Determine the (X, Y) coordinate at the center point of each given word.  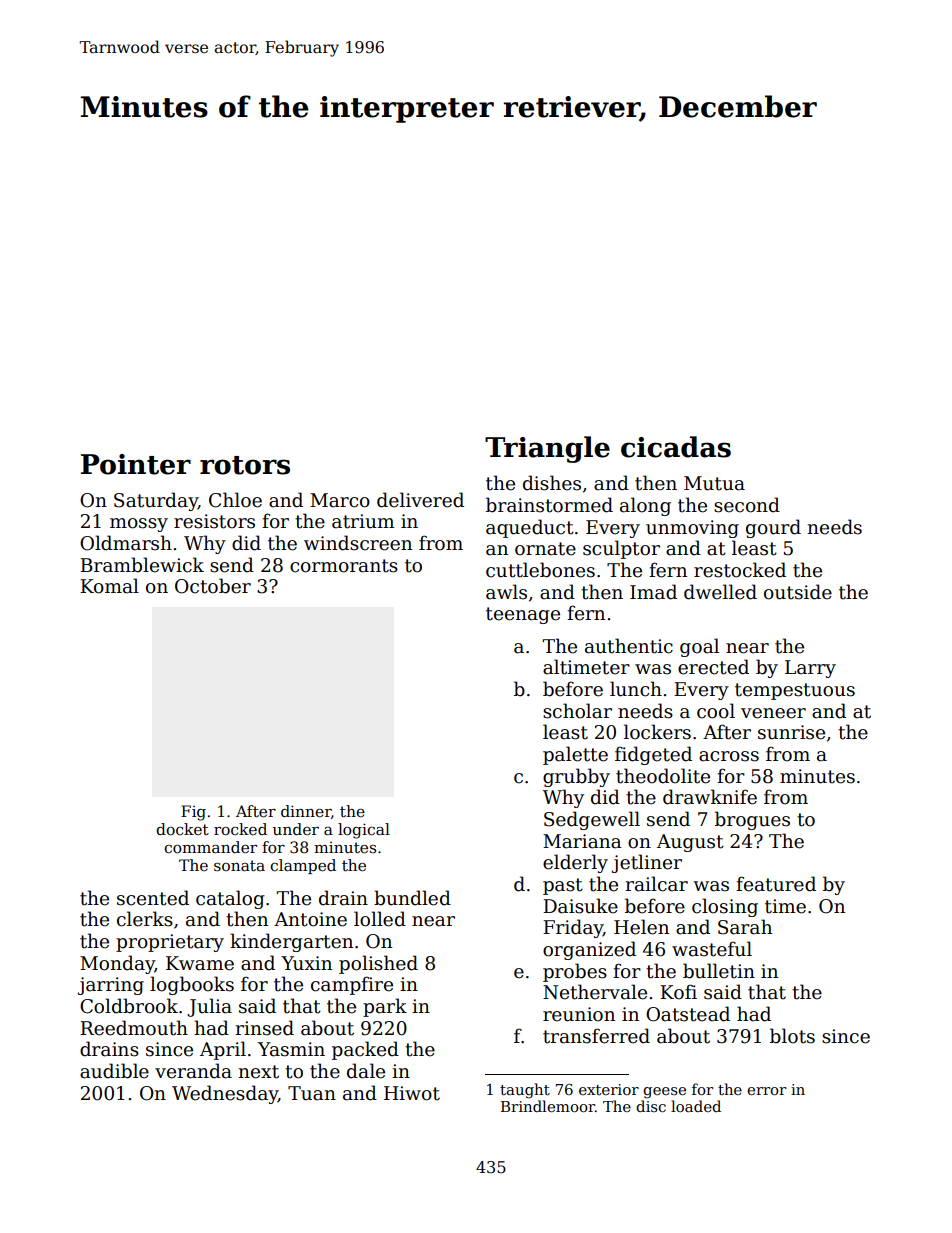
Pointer (136, 464)
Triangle (547, 449)
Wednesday (225, 1094)
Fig (193, 813)
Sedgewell (592, 820)
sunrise (791, 732)
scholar (577, 711)
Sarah (745, 927)
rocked (240, 829)
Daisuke (580, 906)
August (690, 843)
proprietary (170, 943)
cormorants (344, 566)
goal (699, 647)
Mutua (714, 483)
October (213, 586)
